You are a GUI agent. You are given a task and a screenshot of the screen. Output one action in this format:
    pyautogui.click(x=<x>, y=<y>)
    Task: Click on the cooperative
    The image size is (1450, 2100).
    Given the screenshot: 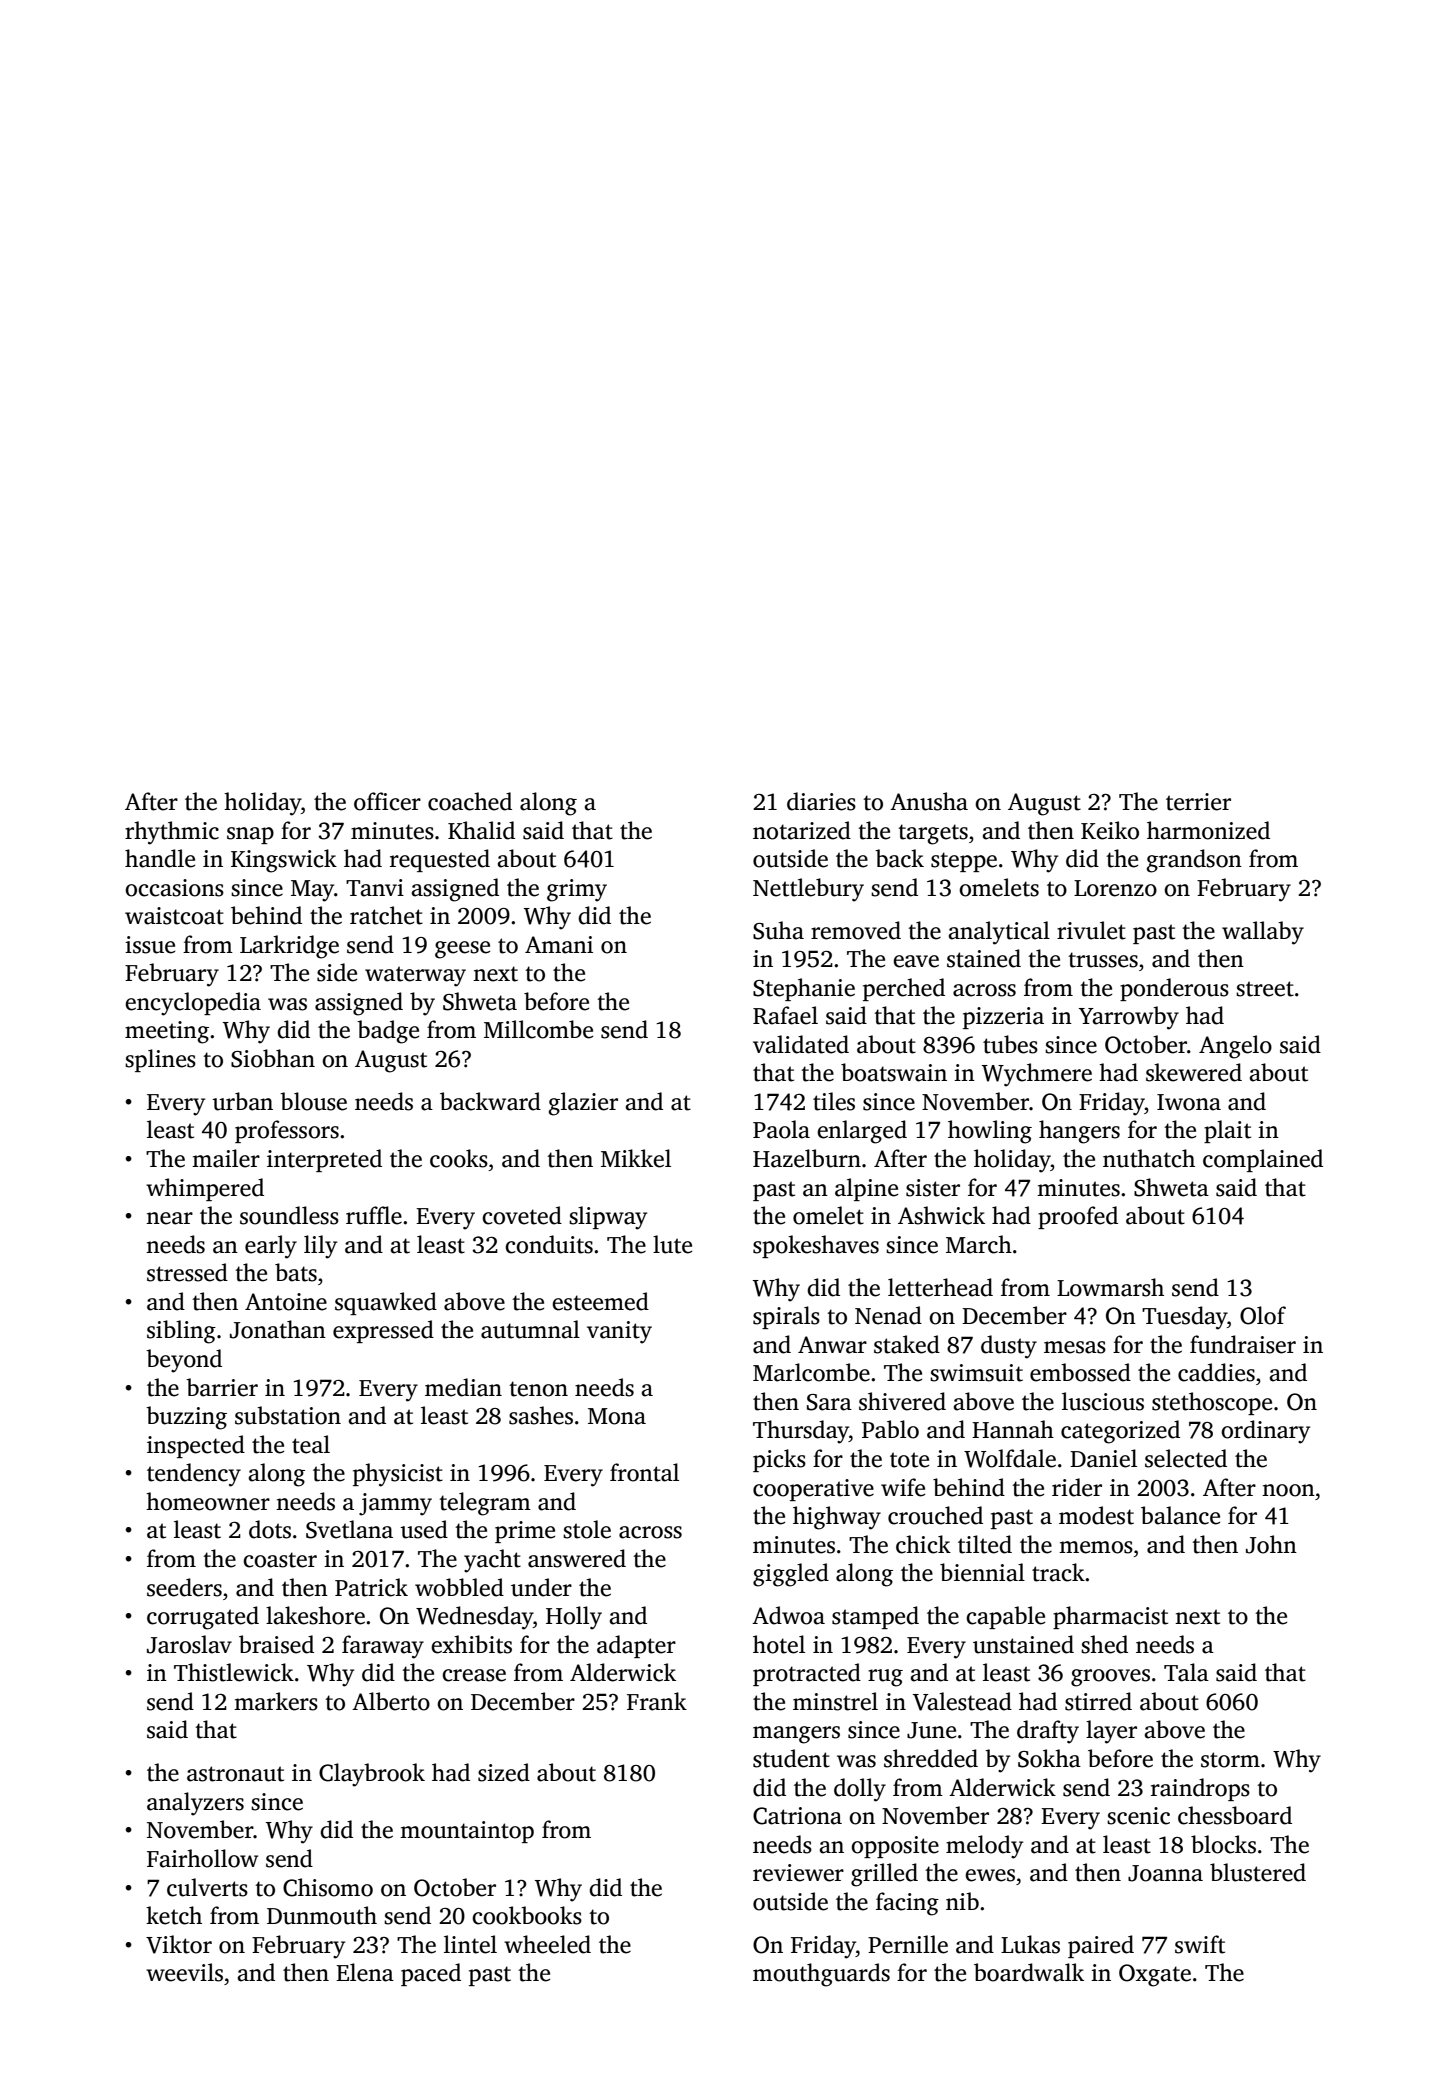 What is the action you would take?
    pyautogui.click(x=813, y=1490)
